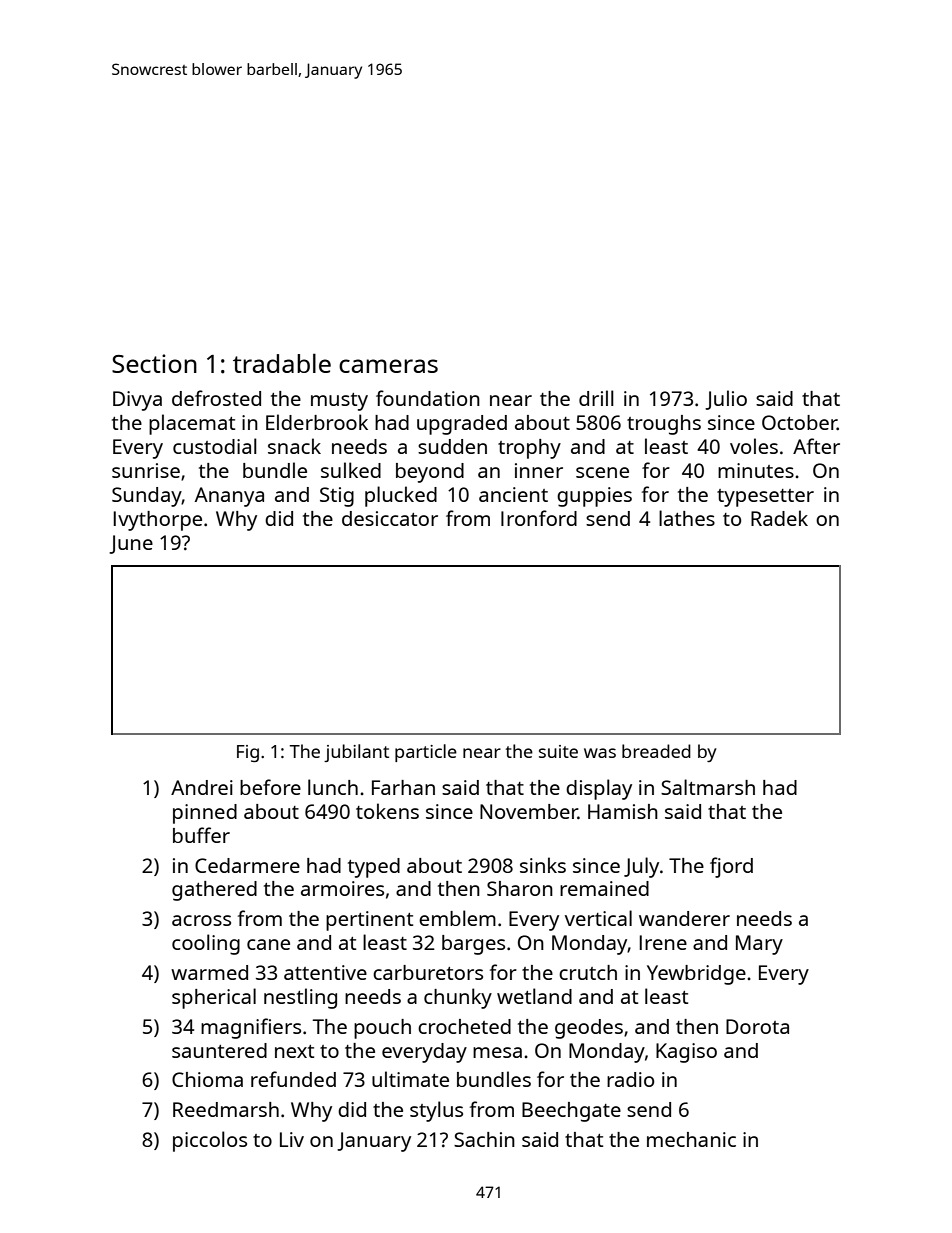 This page has width=952, height=1233. What do you see at coordinates (464, 1026) in the page?
I see `crocheted` at bounding box center [464, 1026].
